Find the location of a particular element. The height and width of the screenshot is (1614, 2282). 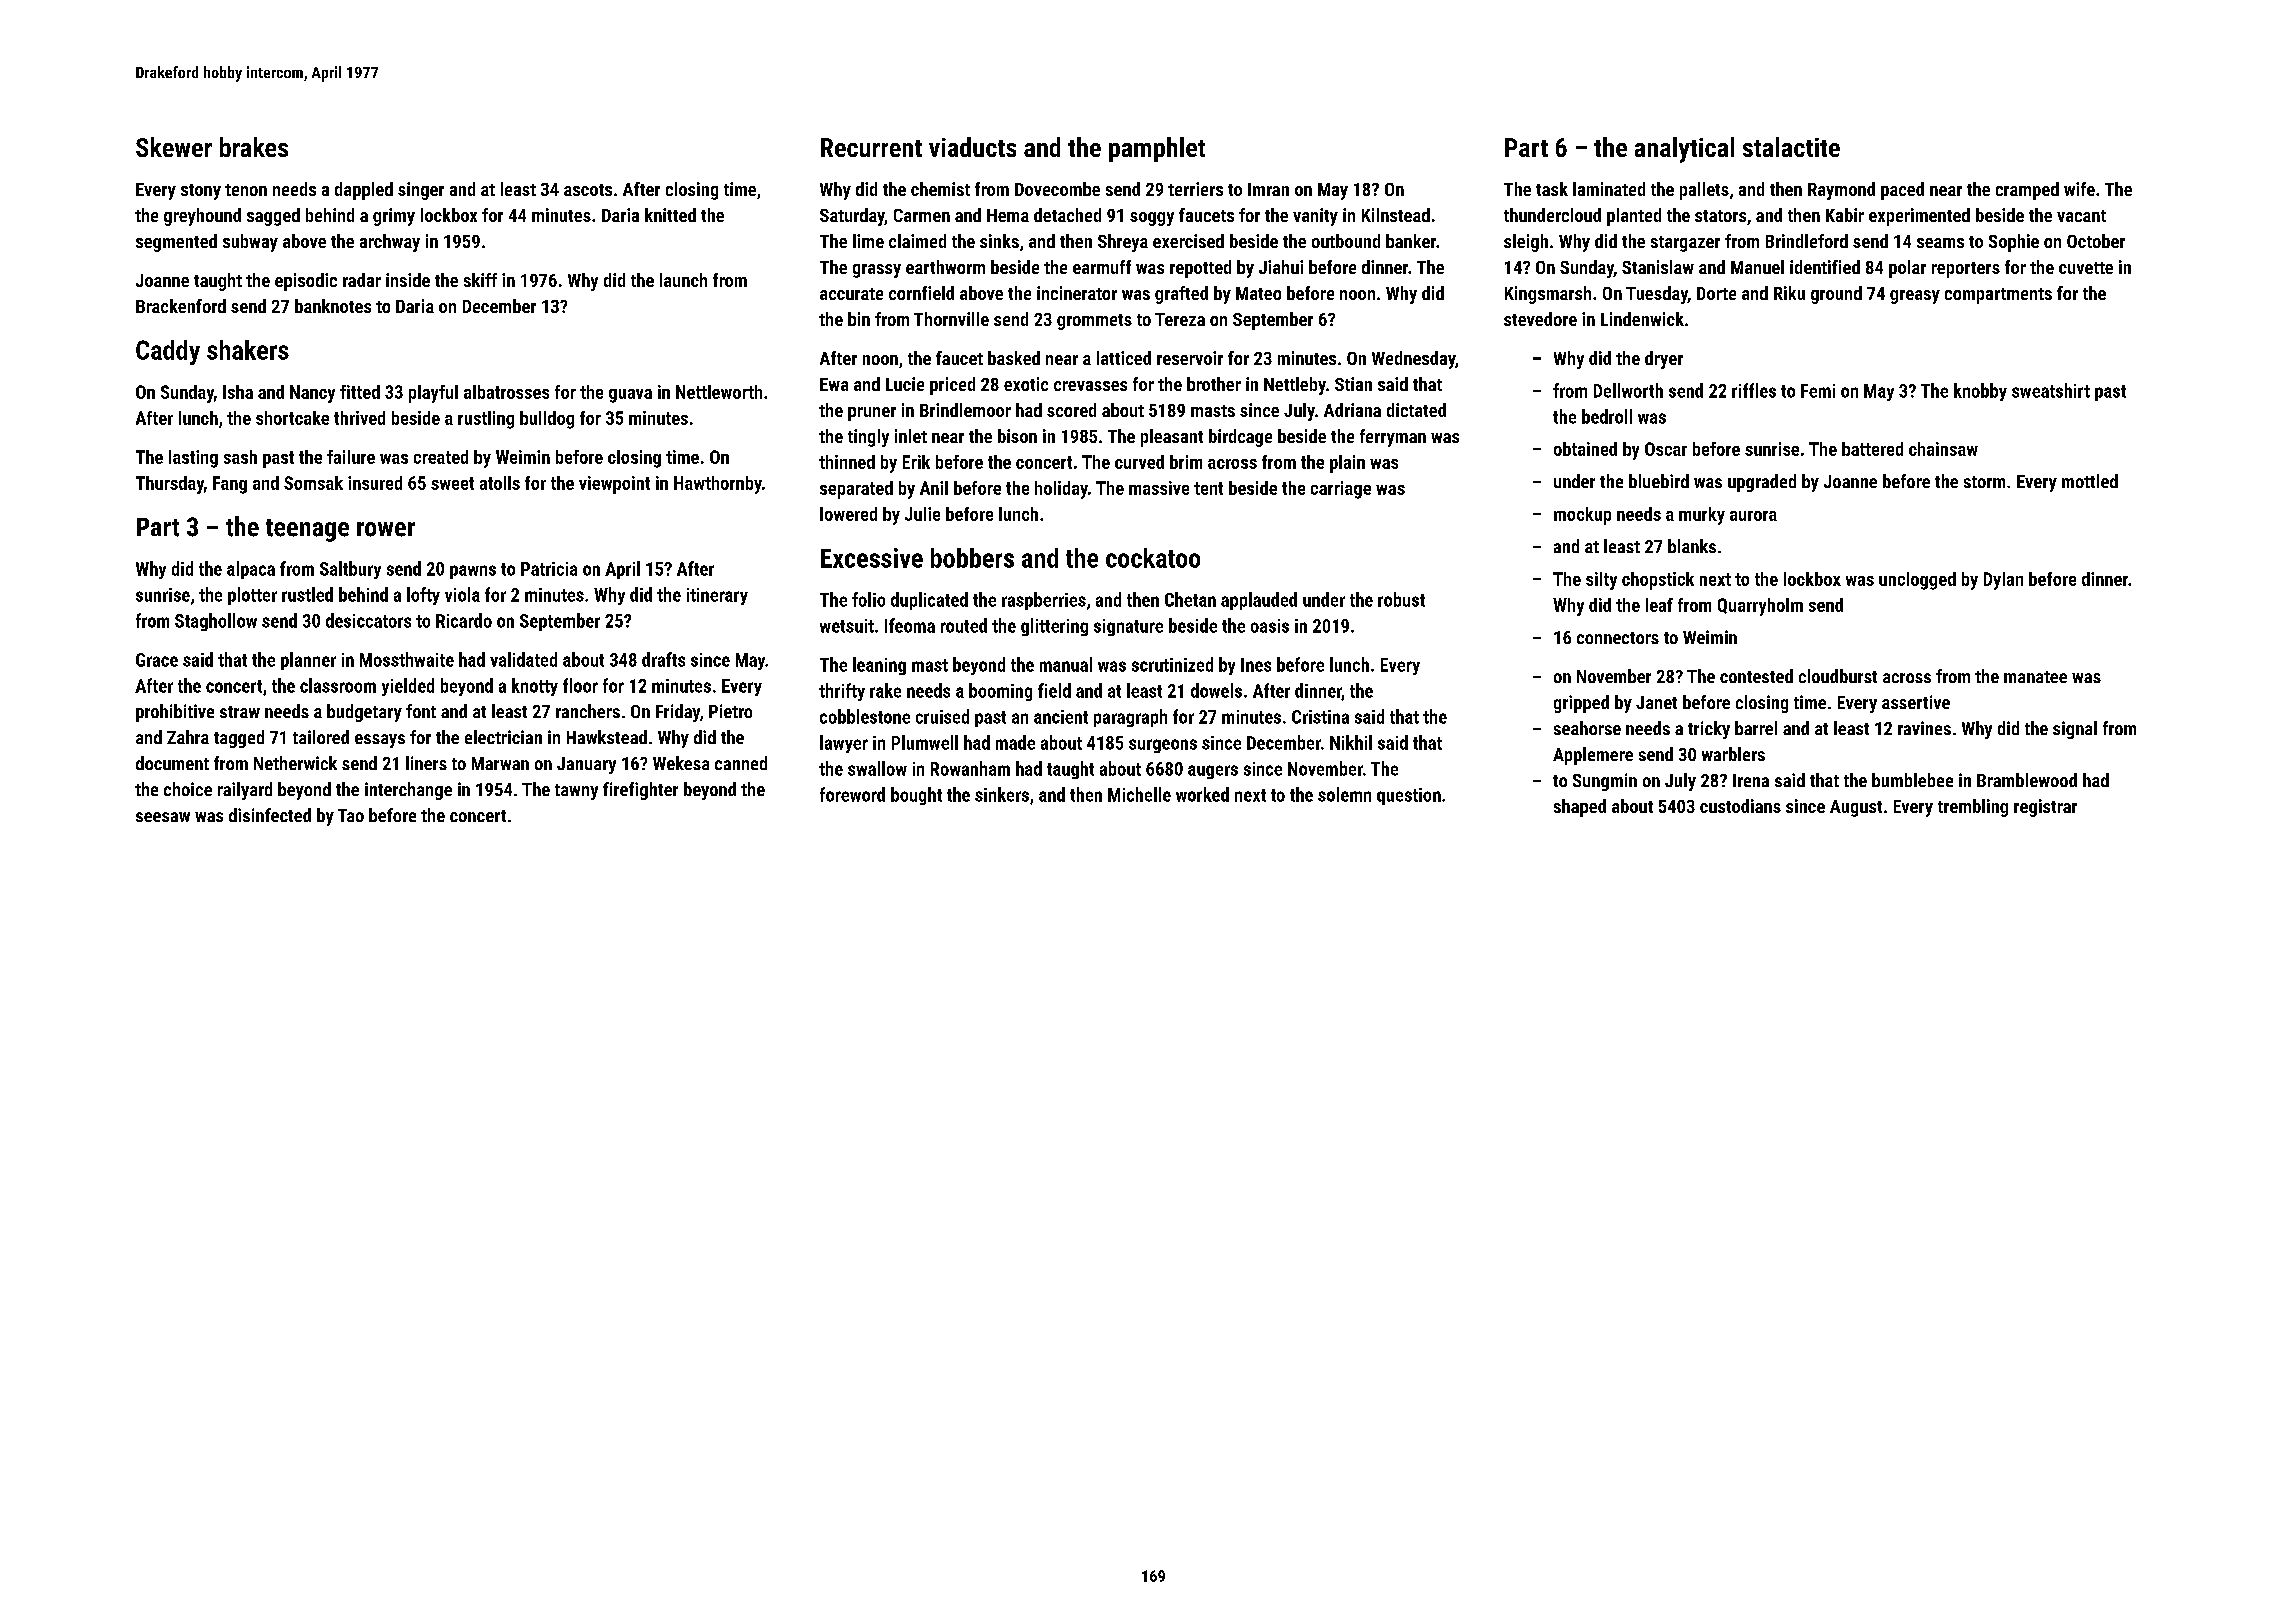

tingly is located at coordinates (868, 438).
